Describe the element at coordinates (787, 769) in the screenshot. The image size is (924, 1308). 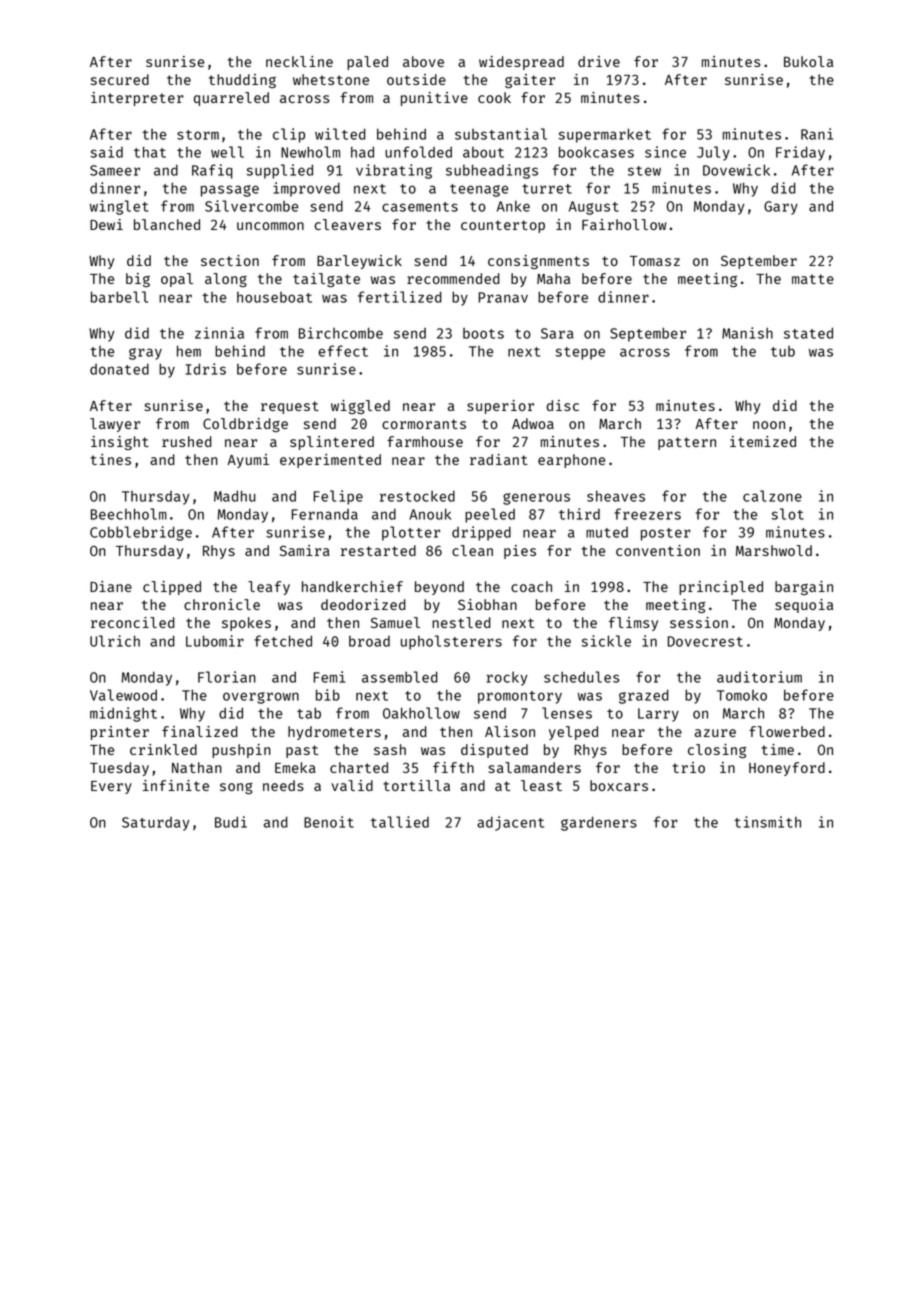
I see `Honeyford` at that location.
